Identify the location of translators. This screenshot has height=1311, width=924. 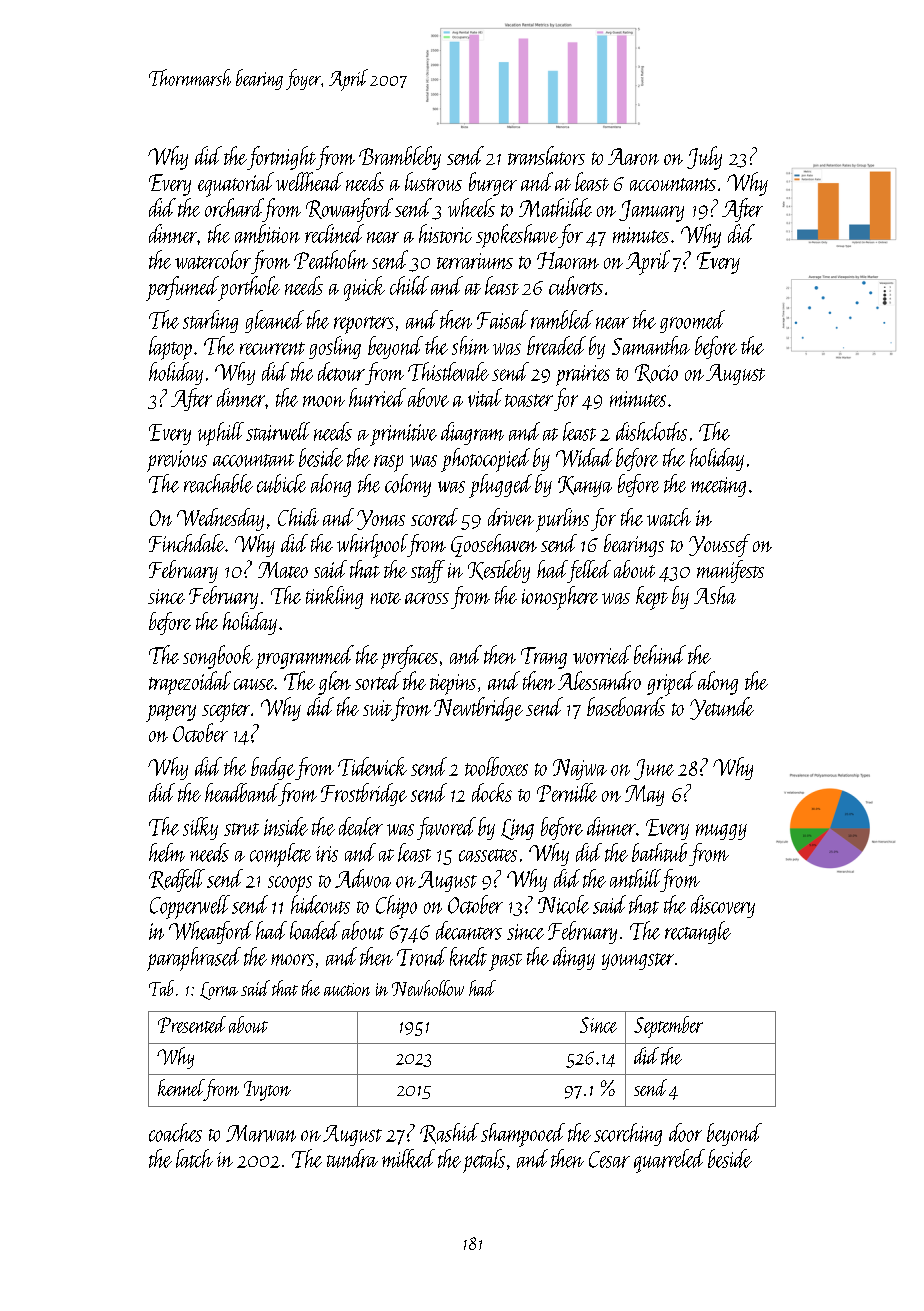
(546, 155).
